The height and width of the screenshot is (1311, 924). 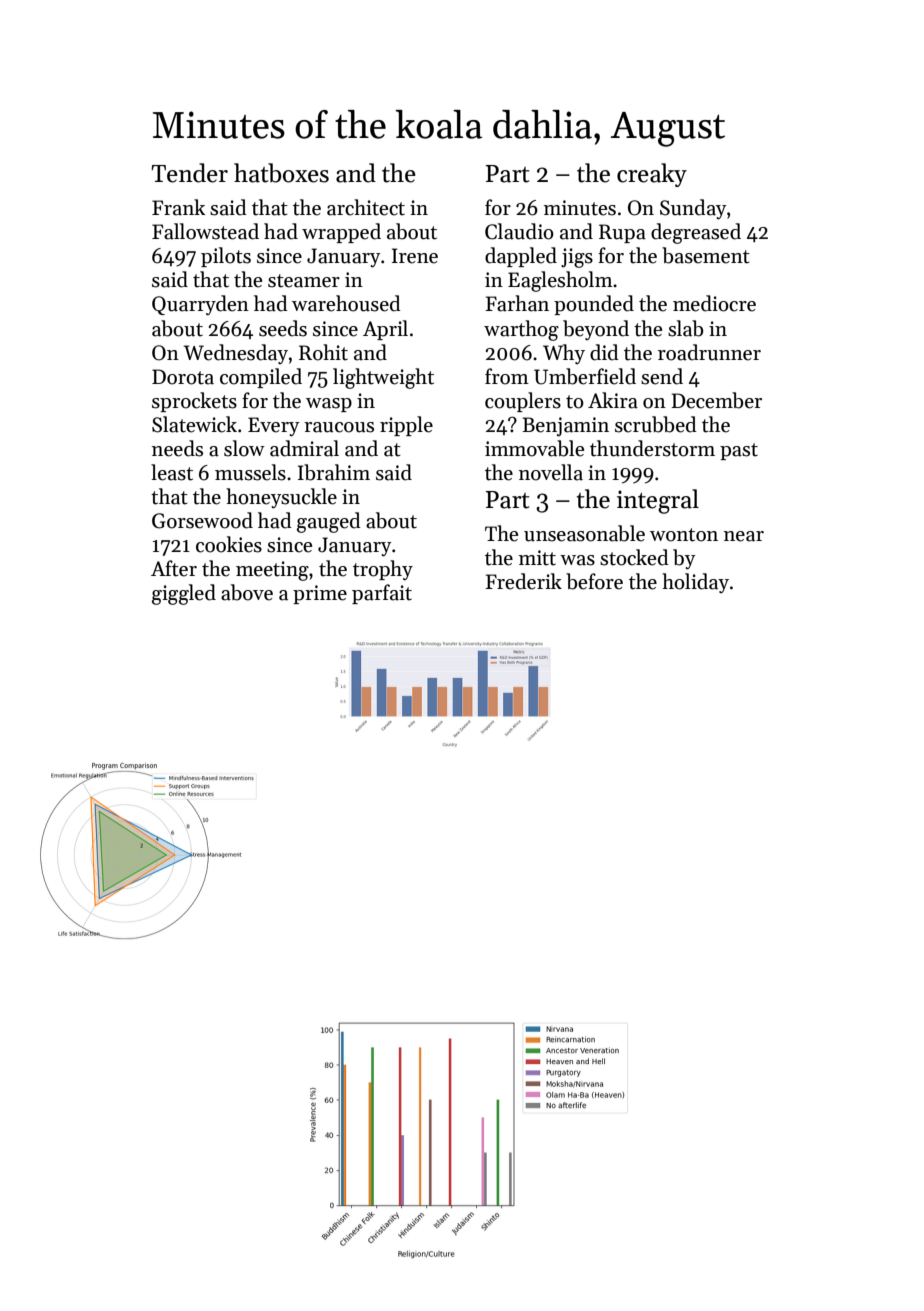 I want to click on hatboxes, so click(x=281, y=173).
